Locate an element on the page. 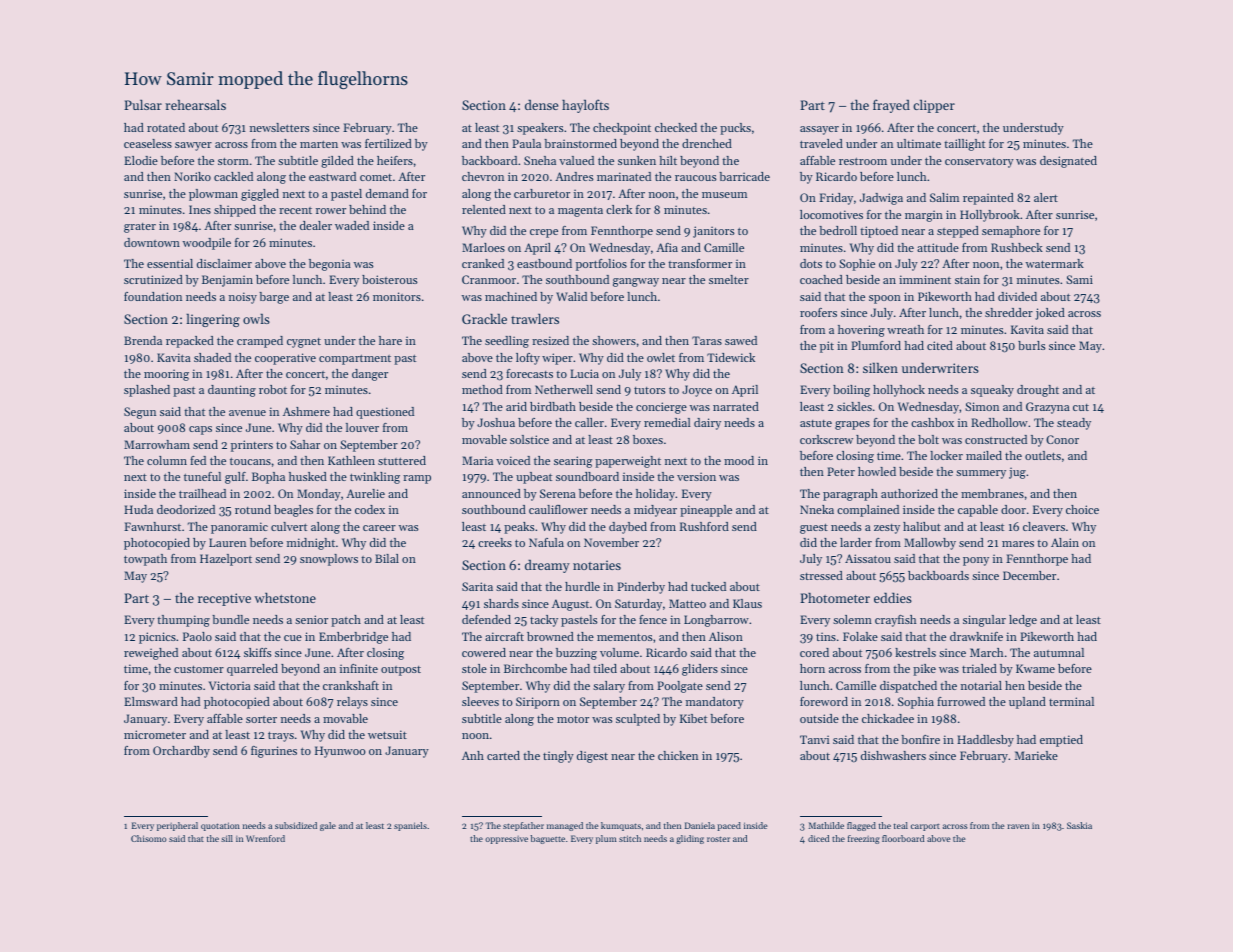  hurdle is located at coordinates (582, 586).
